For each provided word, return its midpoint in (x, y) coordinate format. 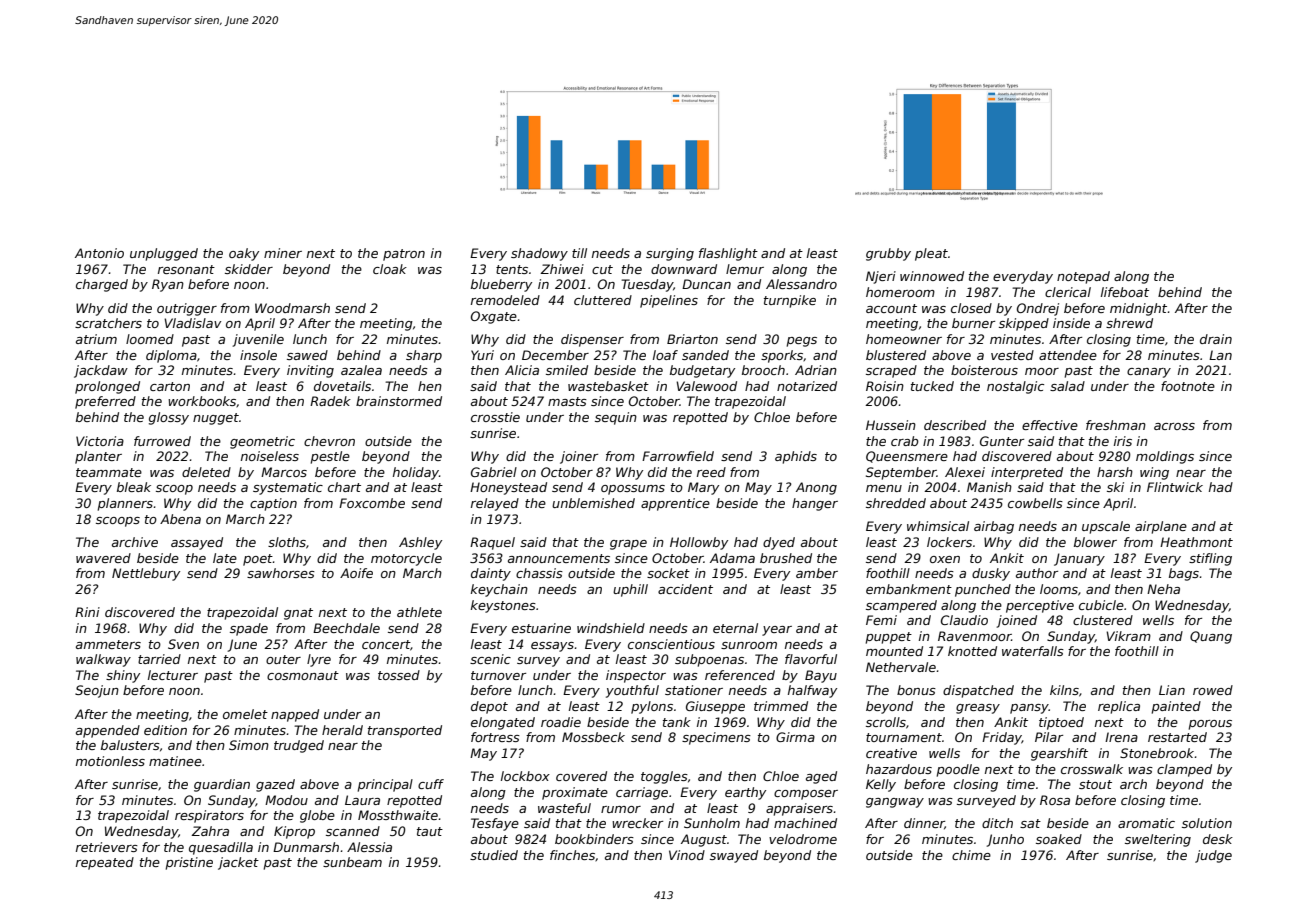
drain (1216, 339)
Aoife (356, 573)
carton (170, 386)
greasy (978, 709)
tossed (399, 675)
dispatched (978, 691)
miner (283, 253)
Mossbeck (593, 737)
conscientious (671, 644)
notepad (1083, 277)
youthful (632, 691)
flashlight (728, 254)
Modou (286, 800)
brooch (763, 370)
